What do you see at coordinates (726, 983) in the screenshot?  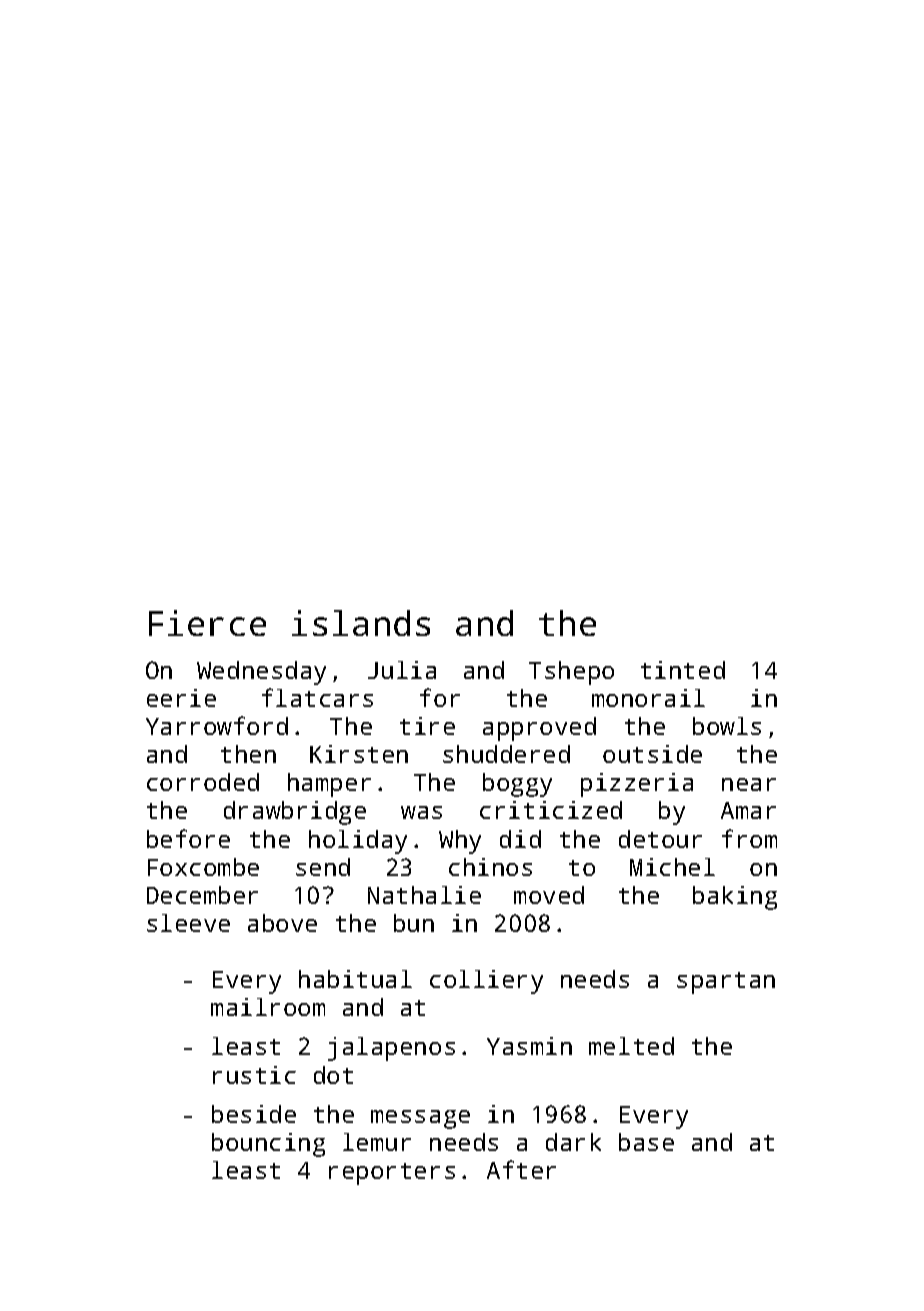 I see `spartan` at bounding box center [726, 983].
